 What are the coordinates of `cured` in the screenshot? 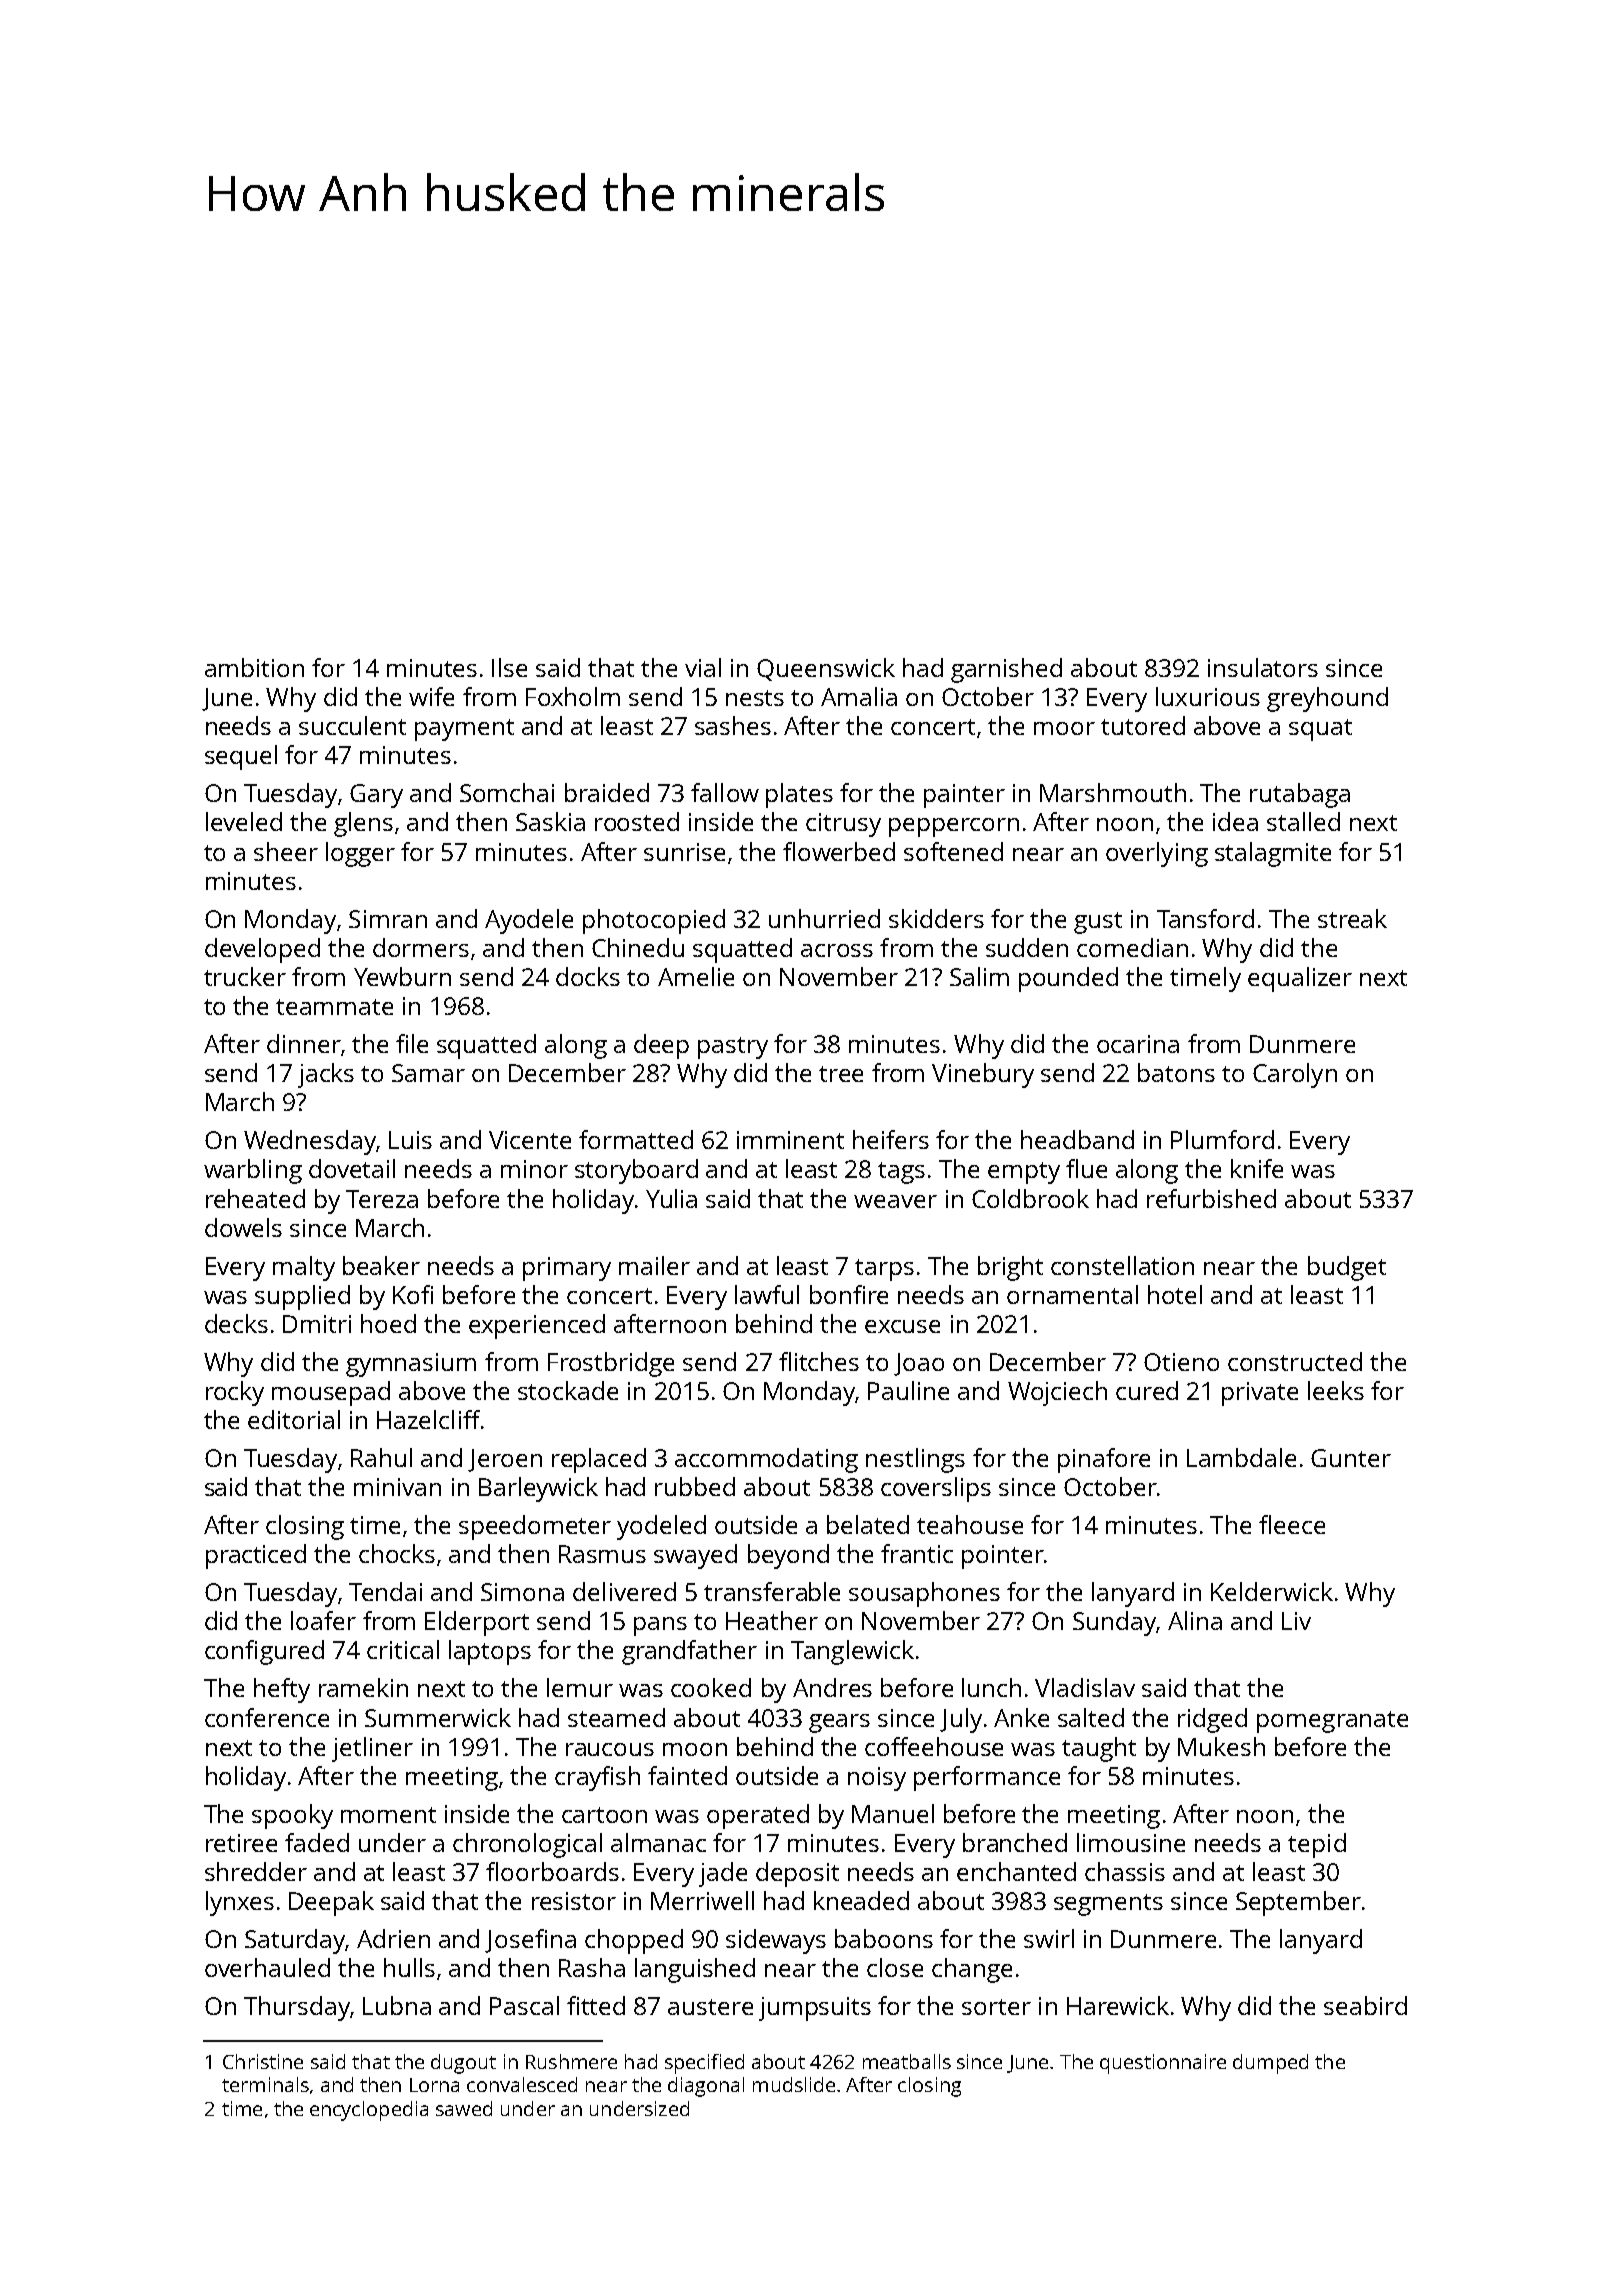 It's located at (1147, 1390).
